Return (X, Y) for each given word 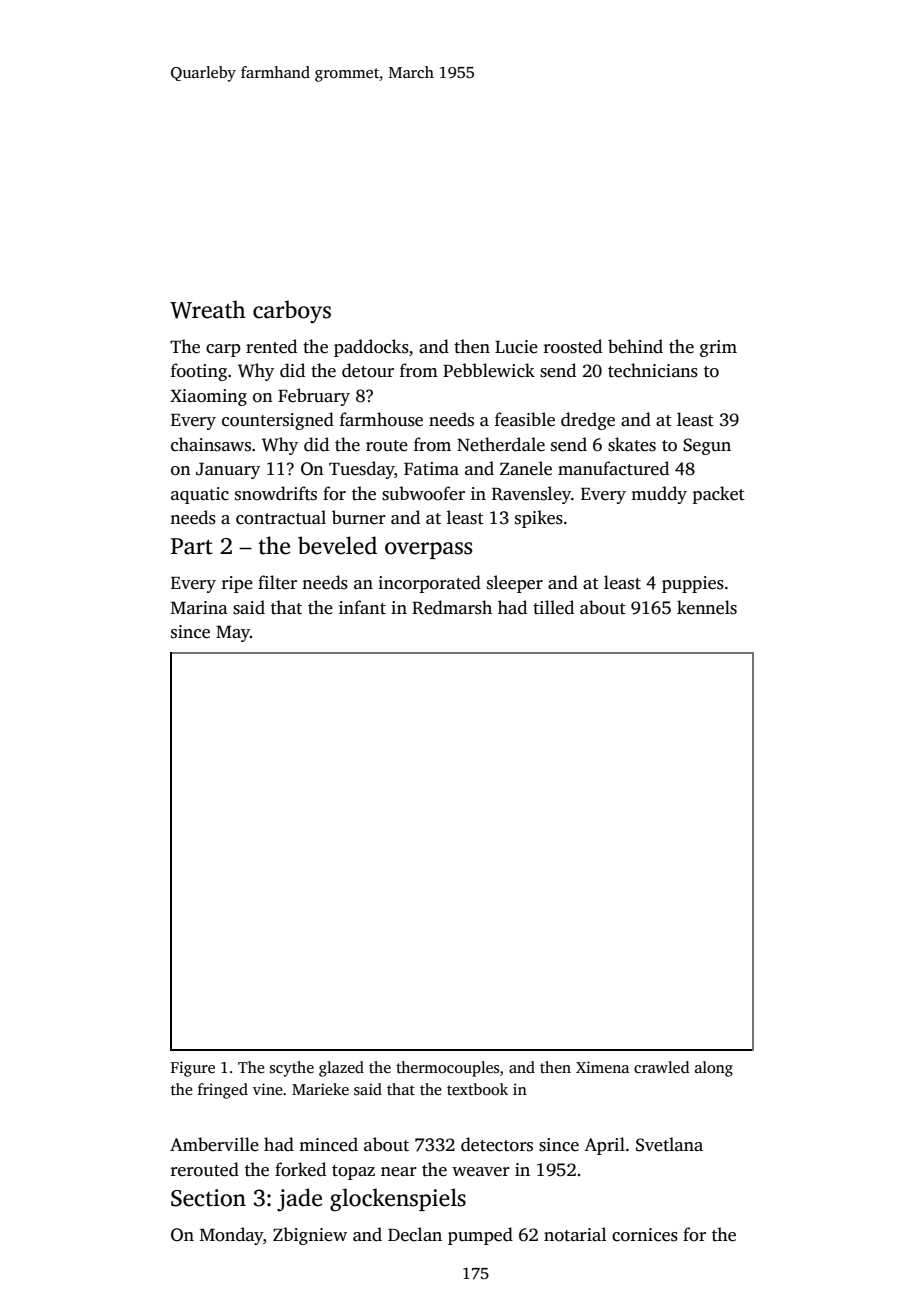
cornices (645, 1235)
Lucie (516, 347)
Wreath (208, 309)
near (399, 1172)
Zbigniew (310, 1236)
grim (718, 348)
